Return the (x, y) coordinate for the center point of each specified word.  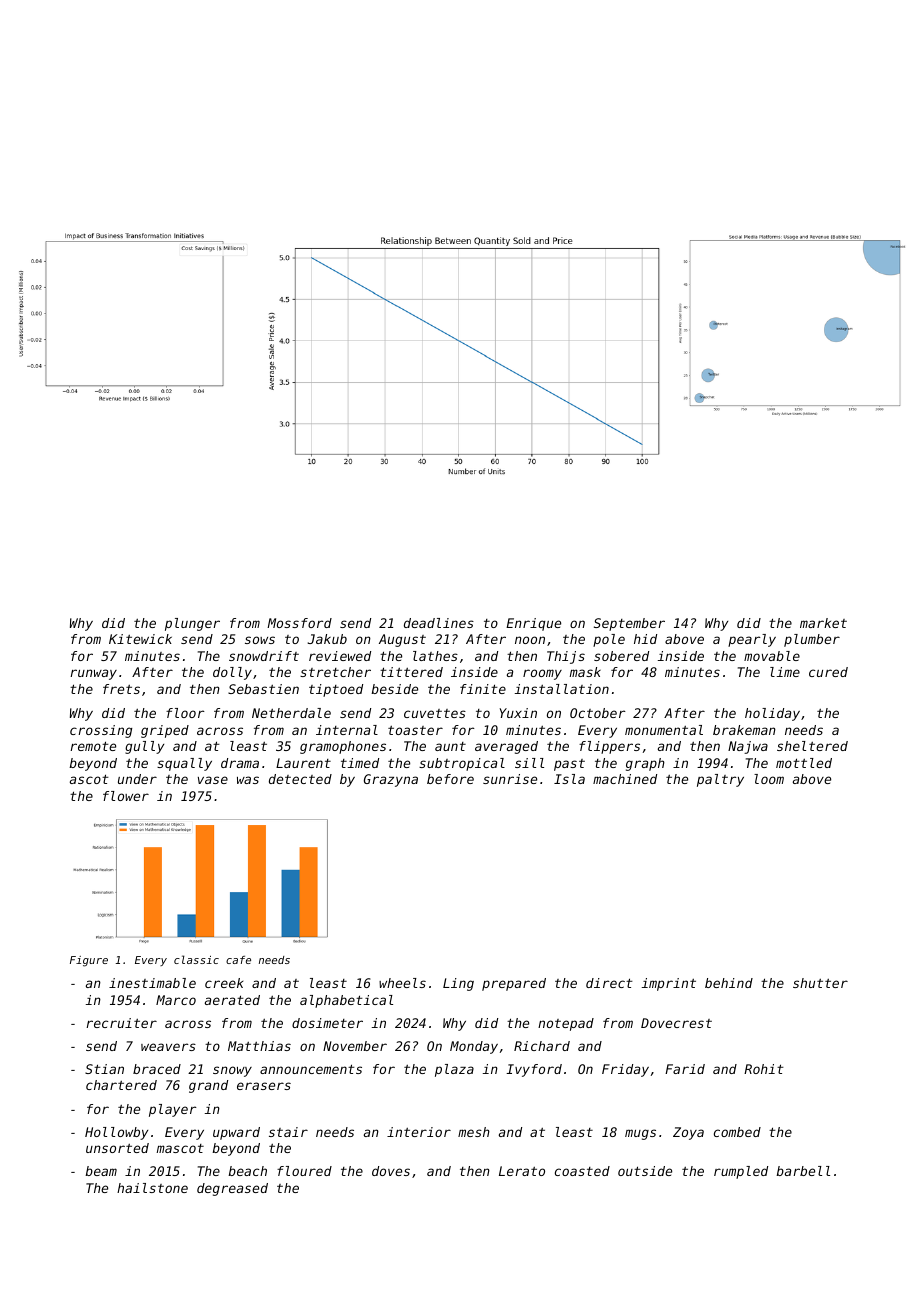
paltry (720, 780)
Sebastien (263, 689)
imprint (669, 984)
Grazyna (391, 780)
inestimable (152, 983)
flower (126, 796)
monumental (664, 730)
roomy (542, 674)
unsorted (117, 1148)
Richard (542, 1046)
